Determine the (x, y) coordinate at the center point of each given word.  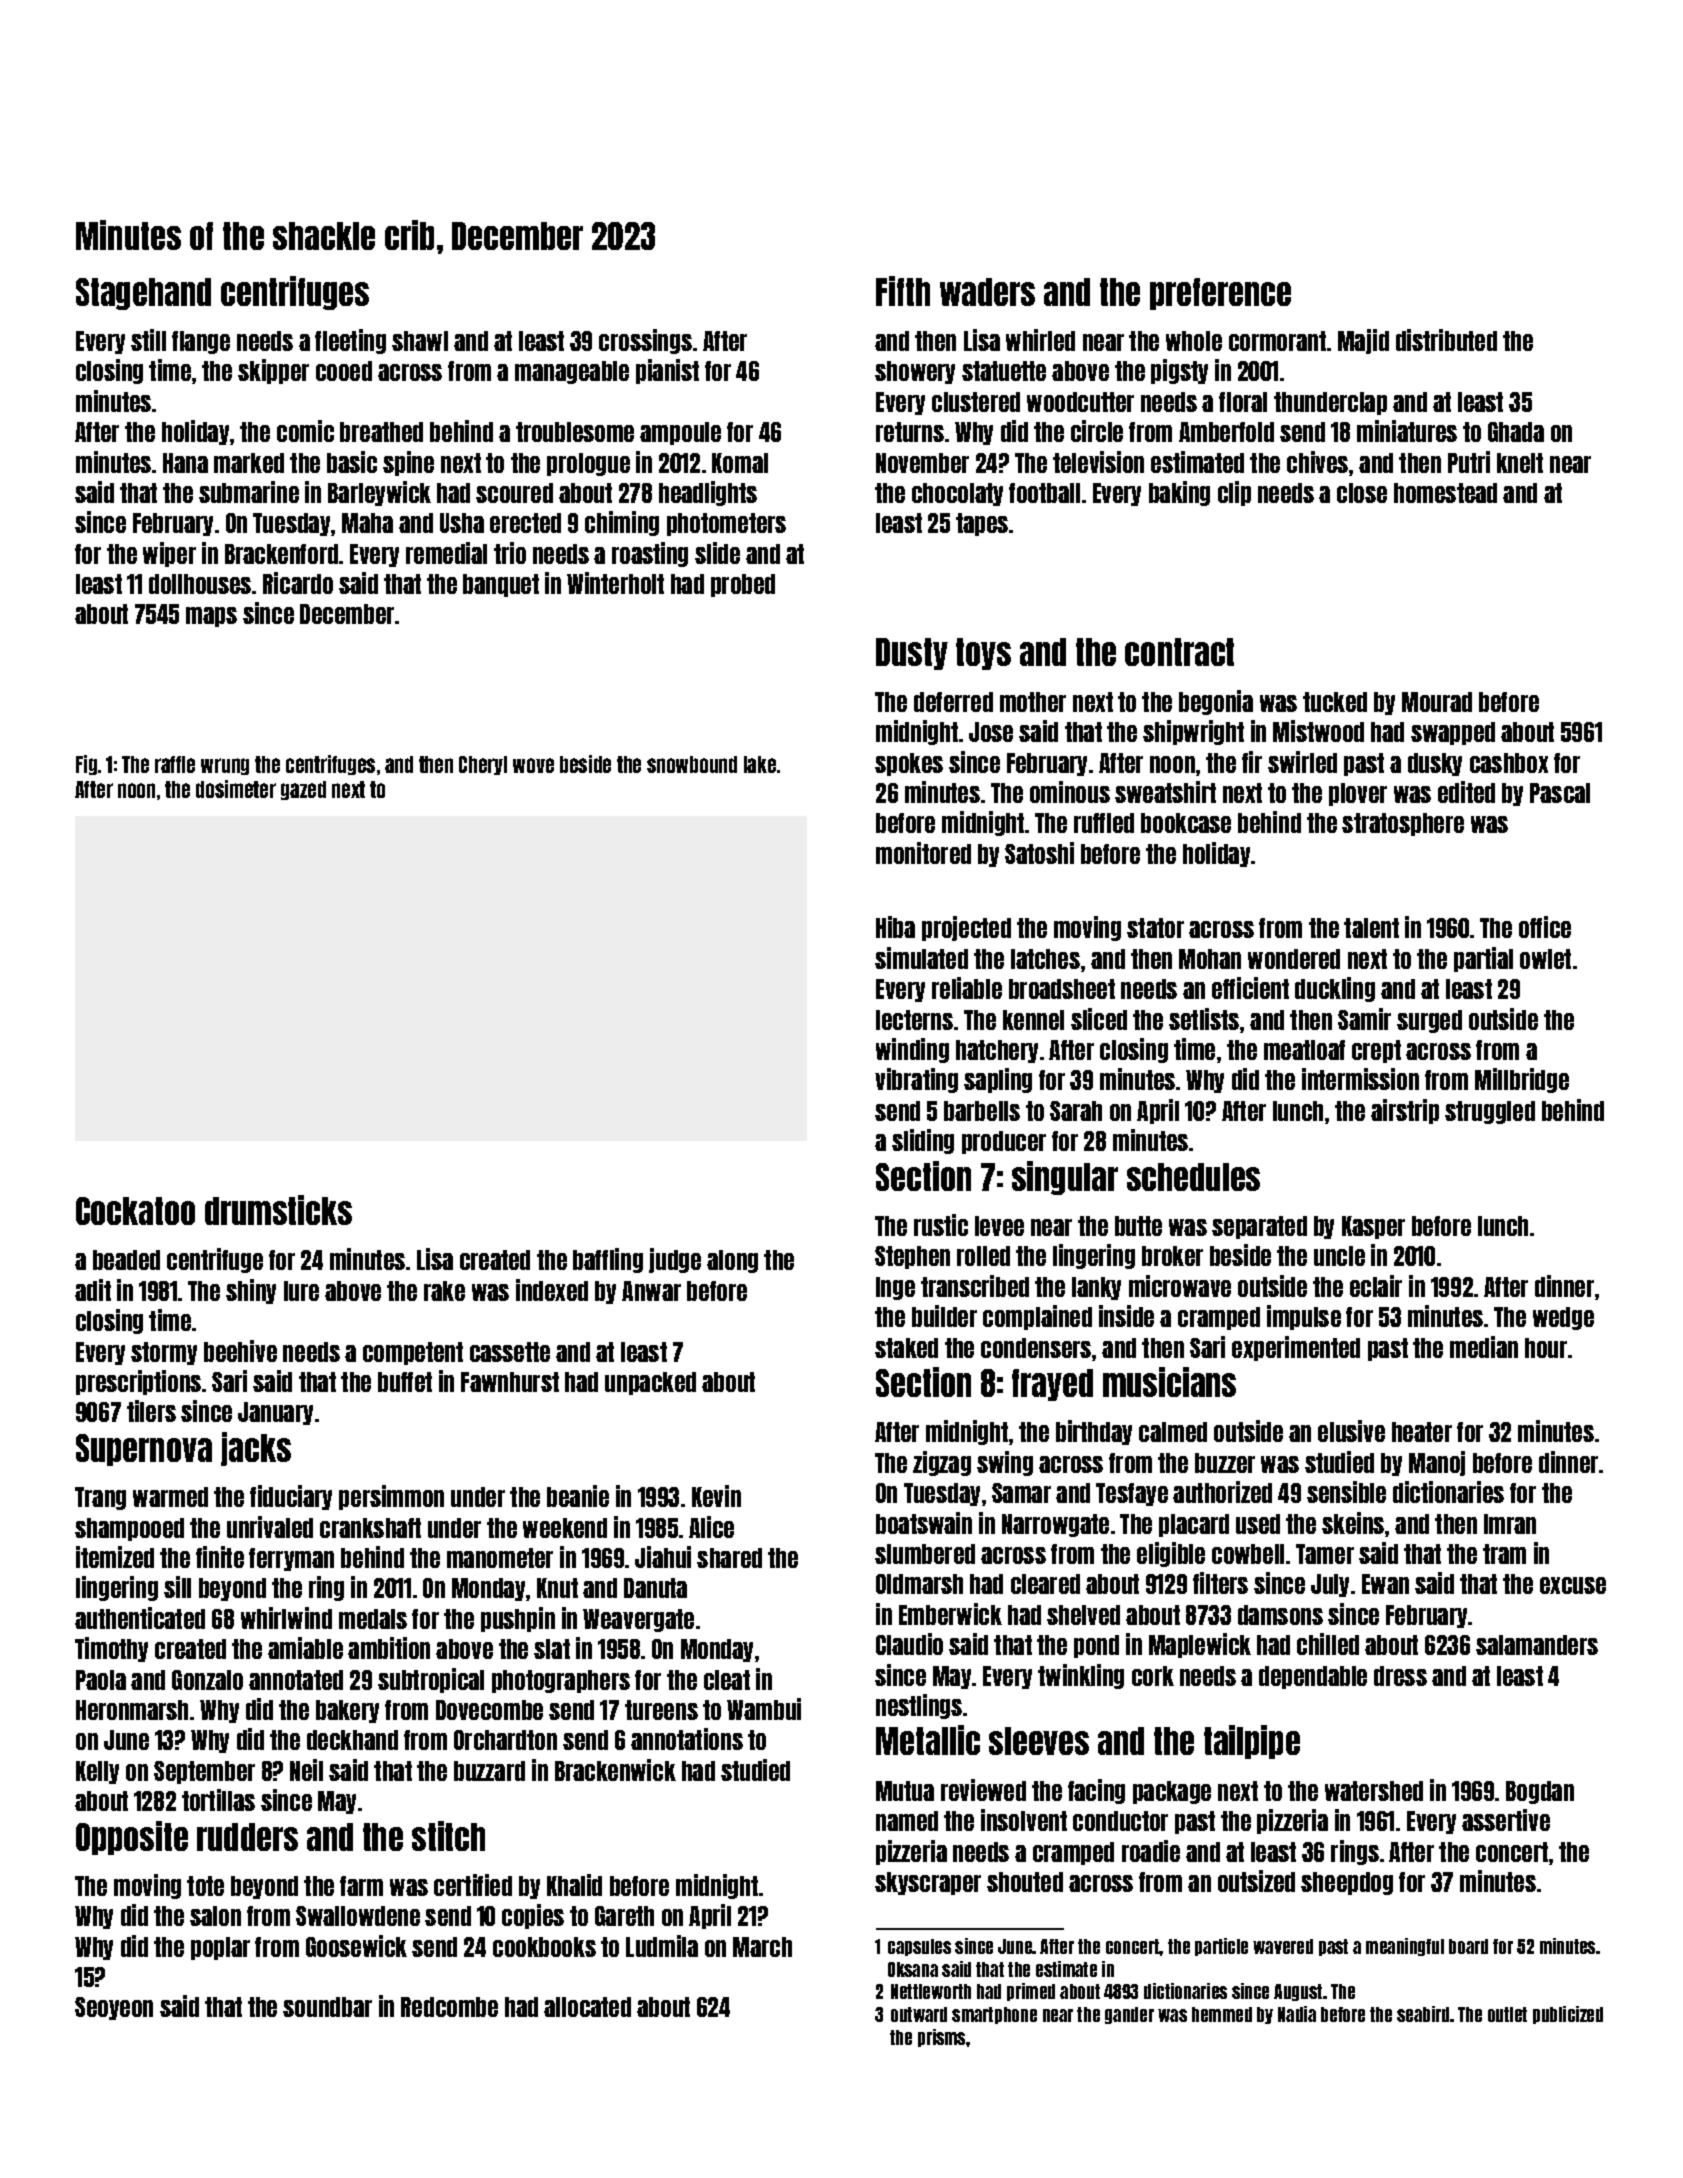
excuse (1573, 1585)
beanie (578, 1496)
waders (987, 292)
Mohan (1210, 959)
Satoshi (1039, 853)
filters (1220, 1583)
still (148, 340)
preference (1220, 294)
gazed (303, 790)
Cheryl (483, 765)
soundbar (327, 2007)
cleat (727, 1680)
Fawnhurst (510, 1382)
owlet (1545, 959)
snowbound (692, 764)
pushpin (518, 1619)
